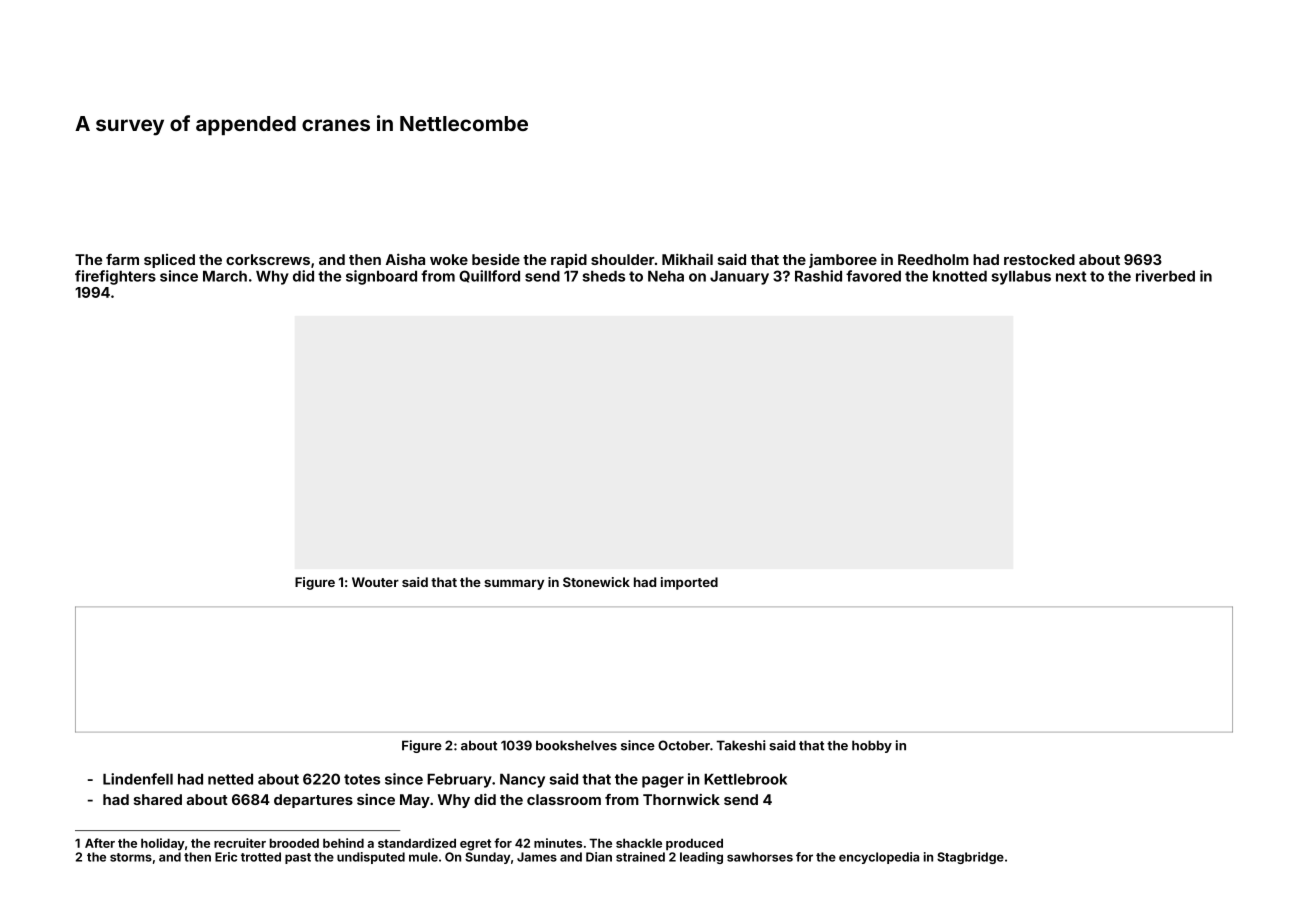  I want to click on Stonewick, so click(596, 582).
